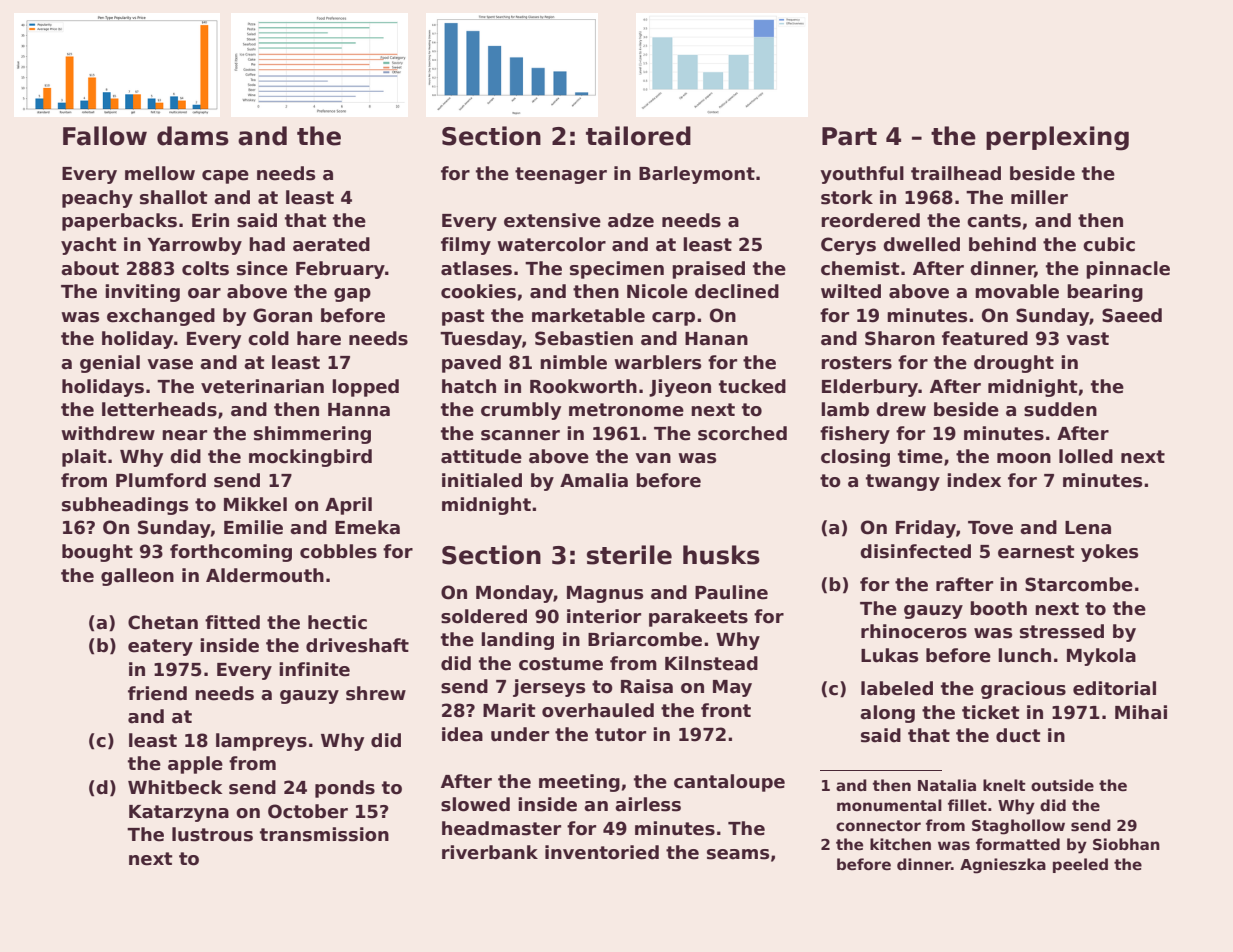  I want to click on paperbacks, so click(119, 222).
